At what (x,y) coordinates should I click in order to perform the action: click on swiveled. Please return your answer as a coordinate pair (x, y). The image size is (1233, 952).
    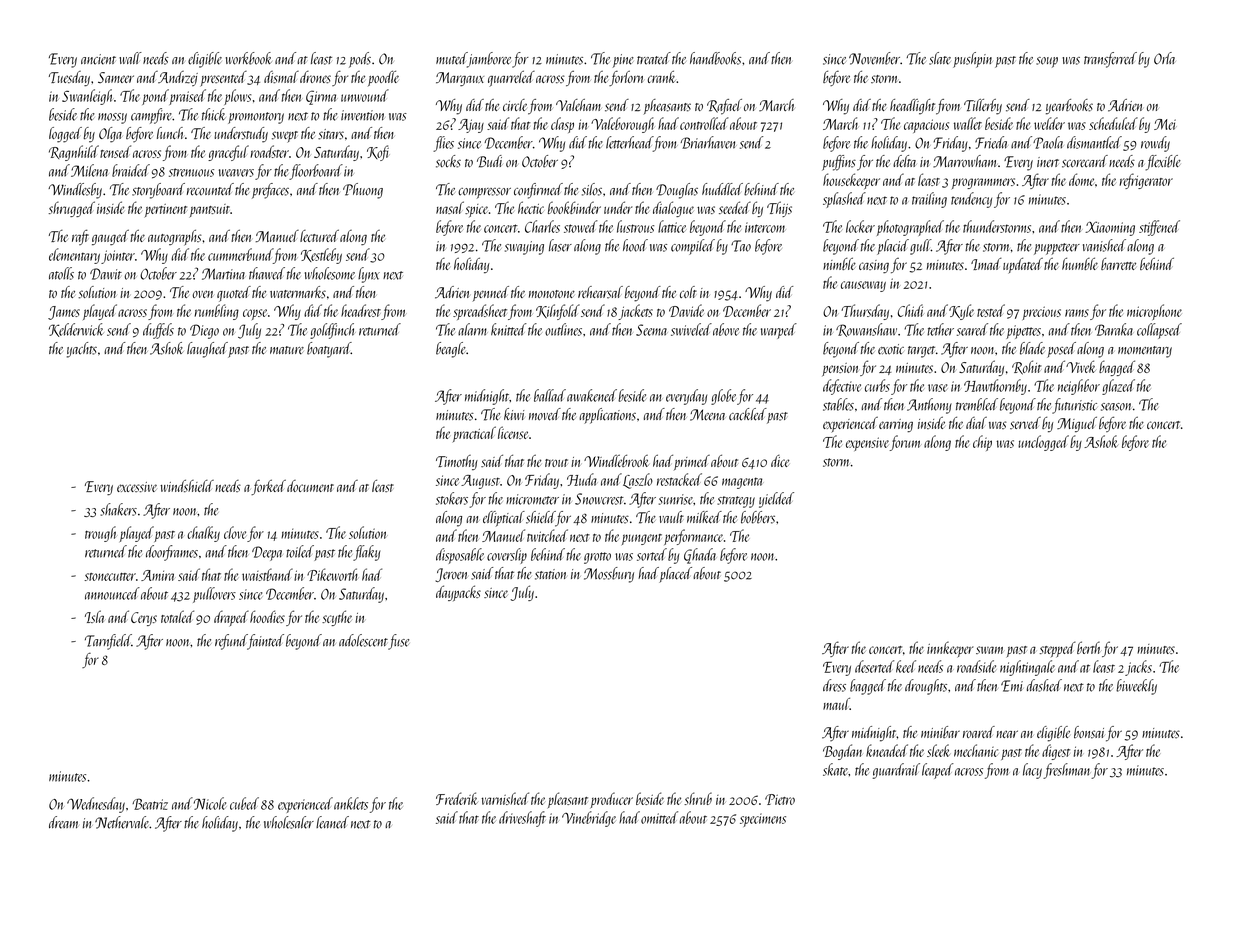
    Looking at the image, I should click on (691, 329).
